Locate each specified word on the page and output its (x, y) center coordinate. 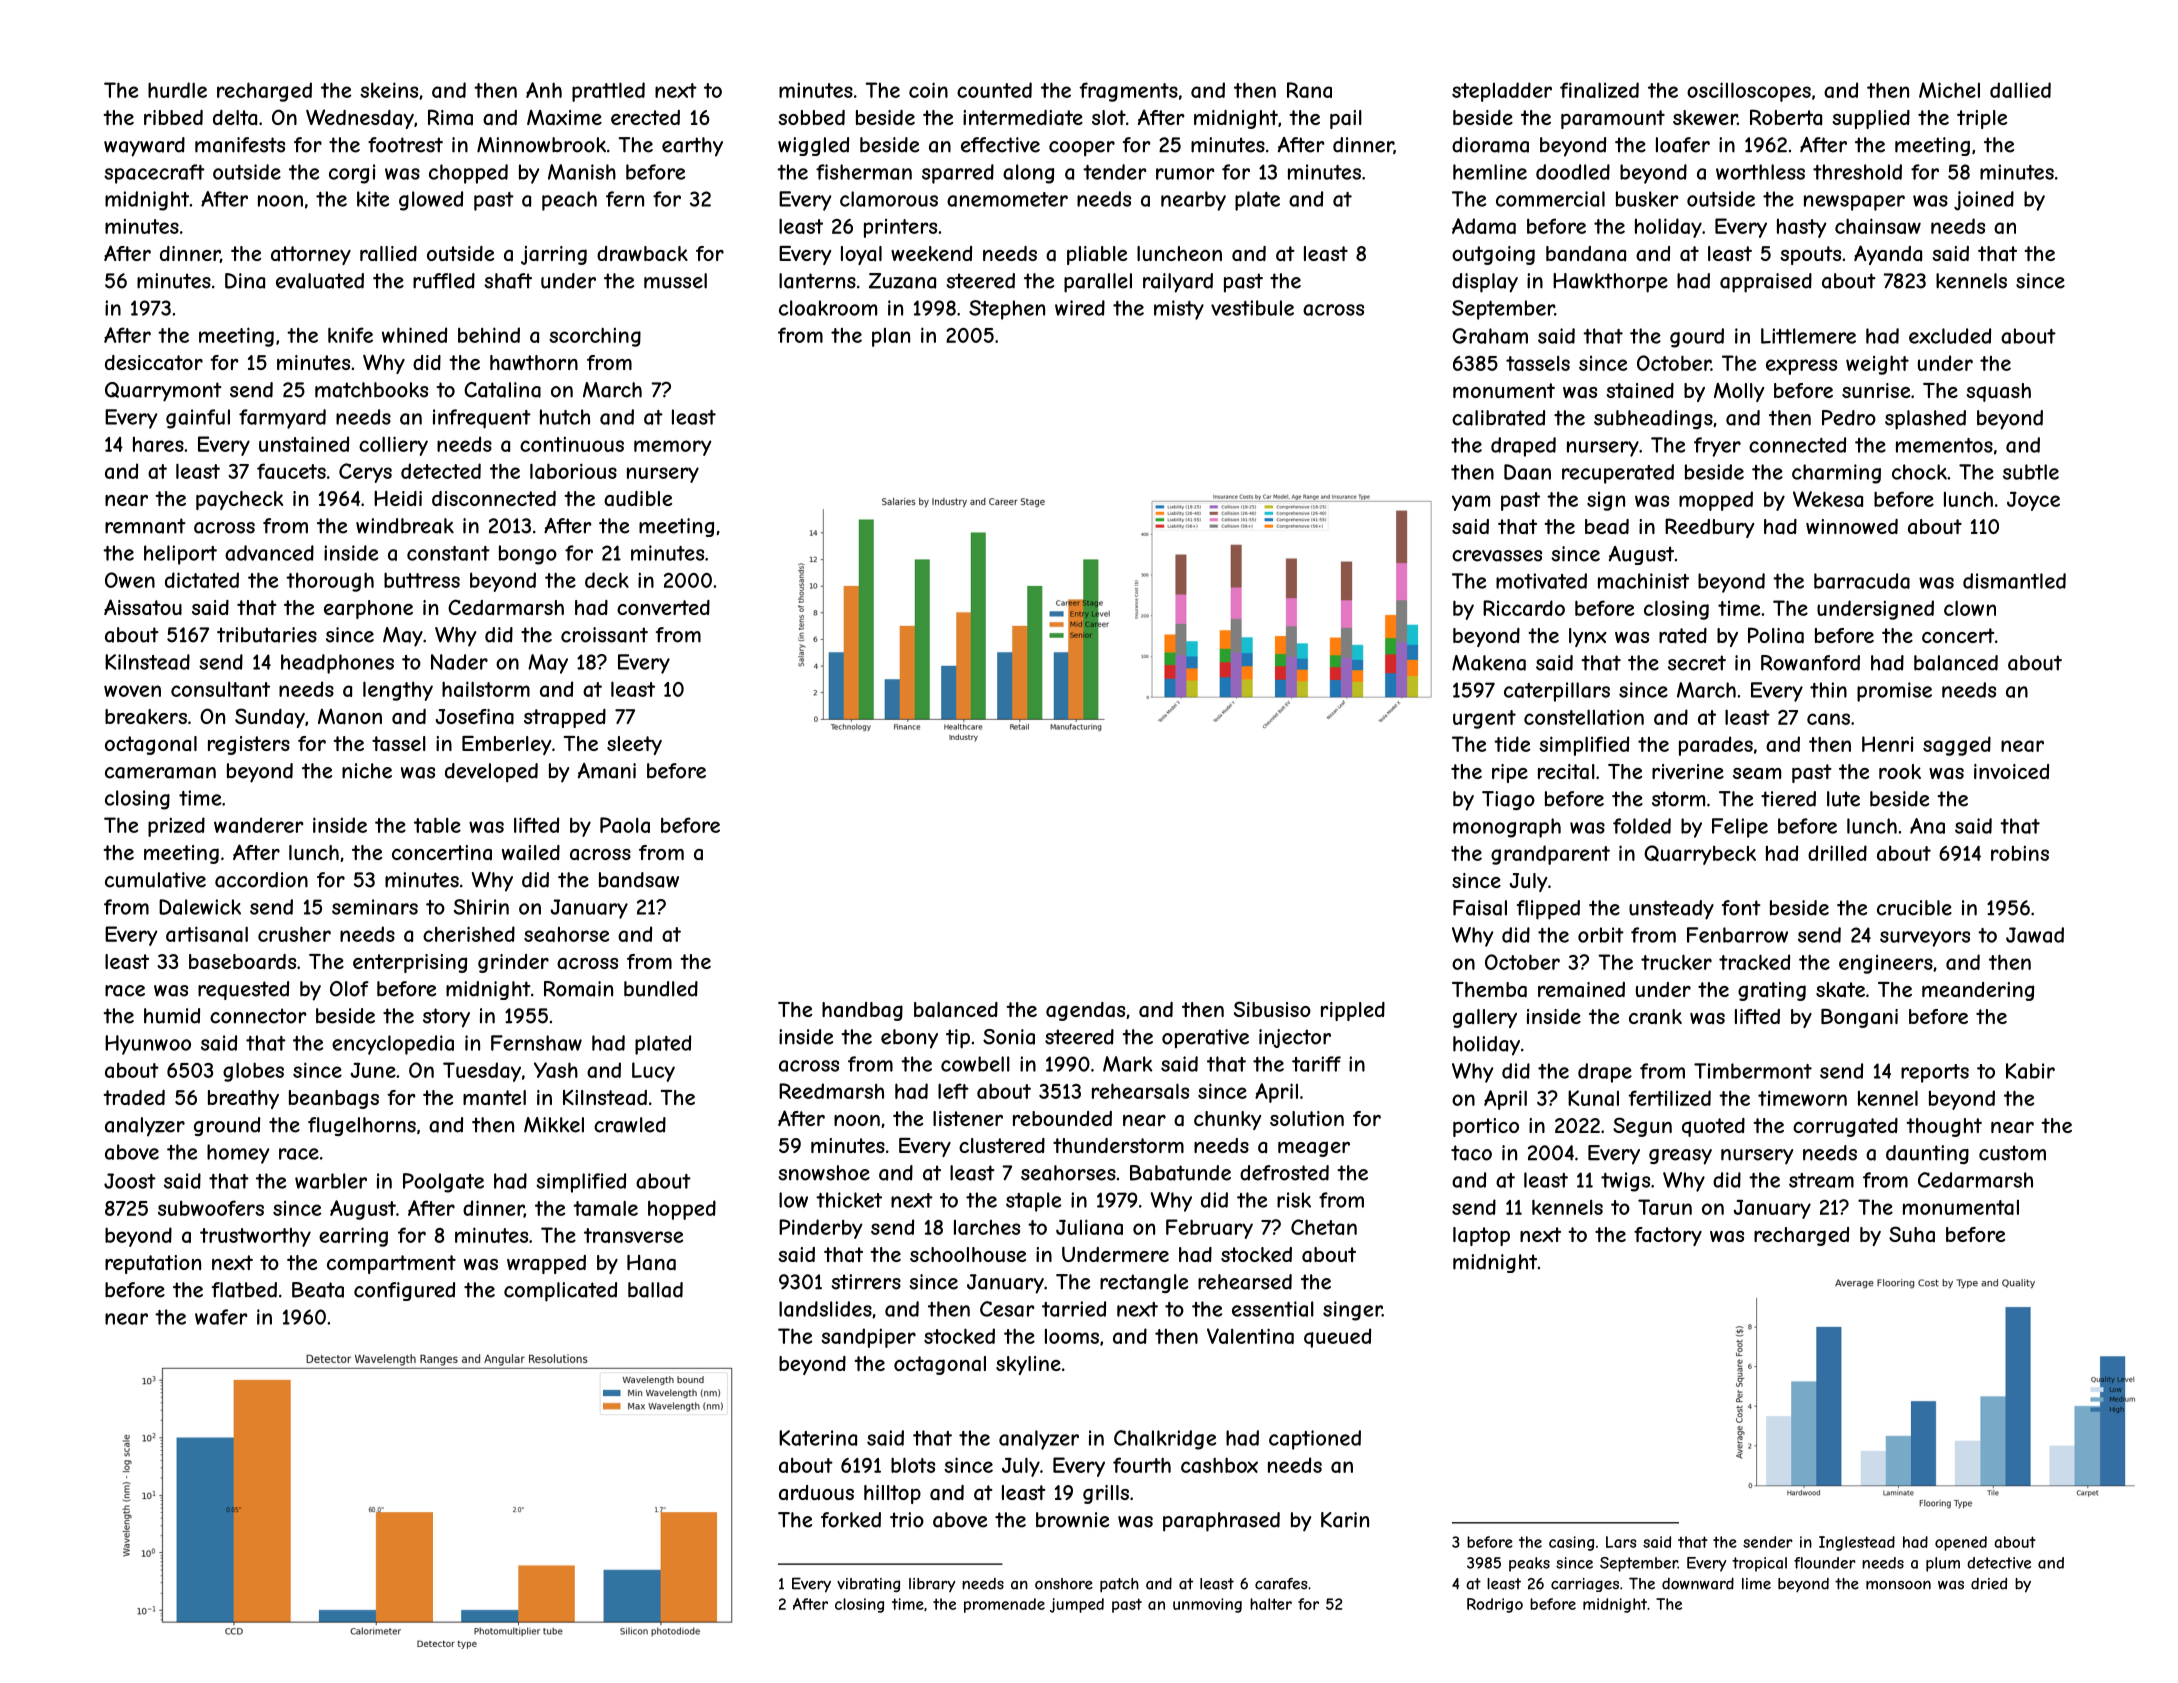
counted (994, 90)
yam (1471, 503)
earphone (368, 609)
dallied (2020, 90)
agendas (1085, 1011)
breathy (243, 1099)
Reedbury (1709, 528)
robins (2020, 853)
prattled (608, 92)
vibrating (868, 1585)
